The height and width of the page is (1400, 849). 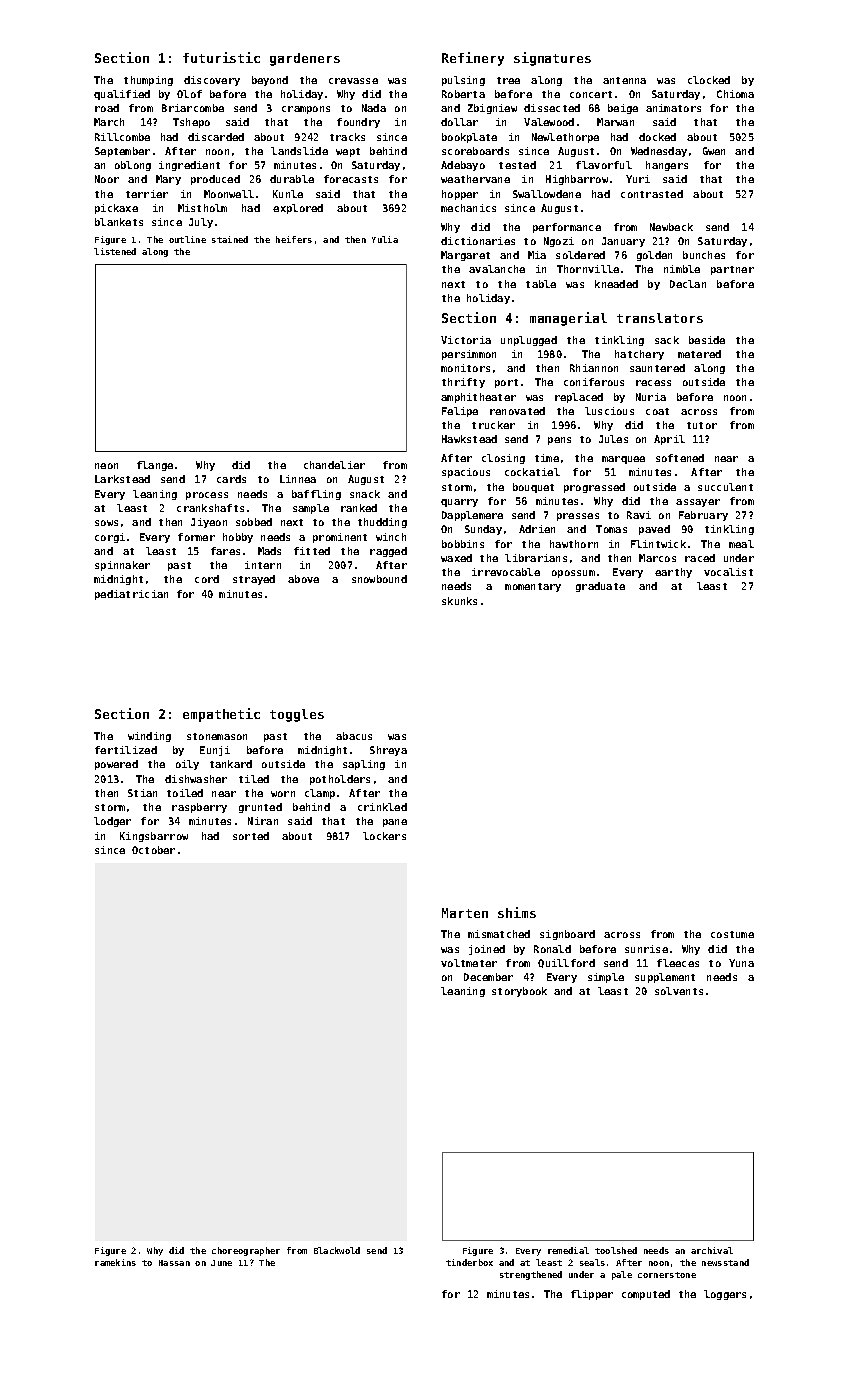 I want to click on ramekins, so click(x=115, y=1262).
